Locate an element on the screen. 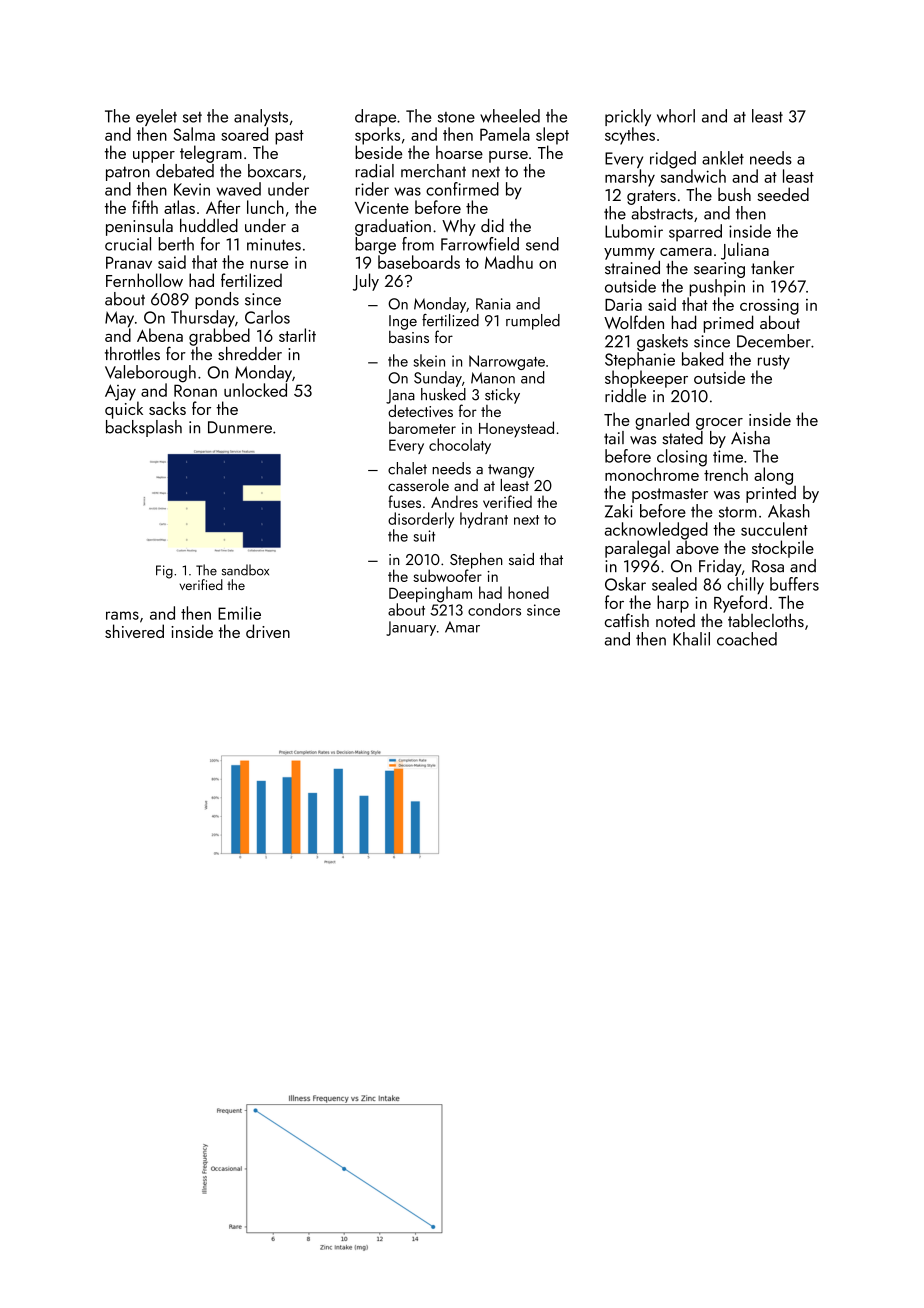 This screenshot has height=1308, width=924. shivered is located at coordinates (134, 631).
